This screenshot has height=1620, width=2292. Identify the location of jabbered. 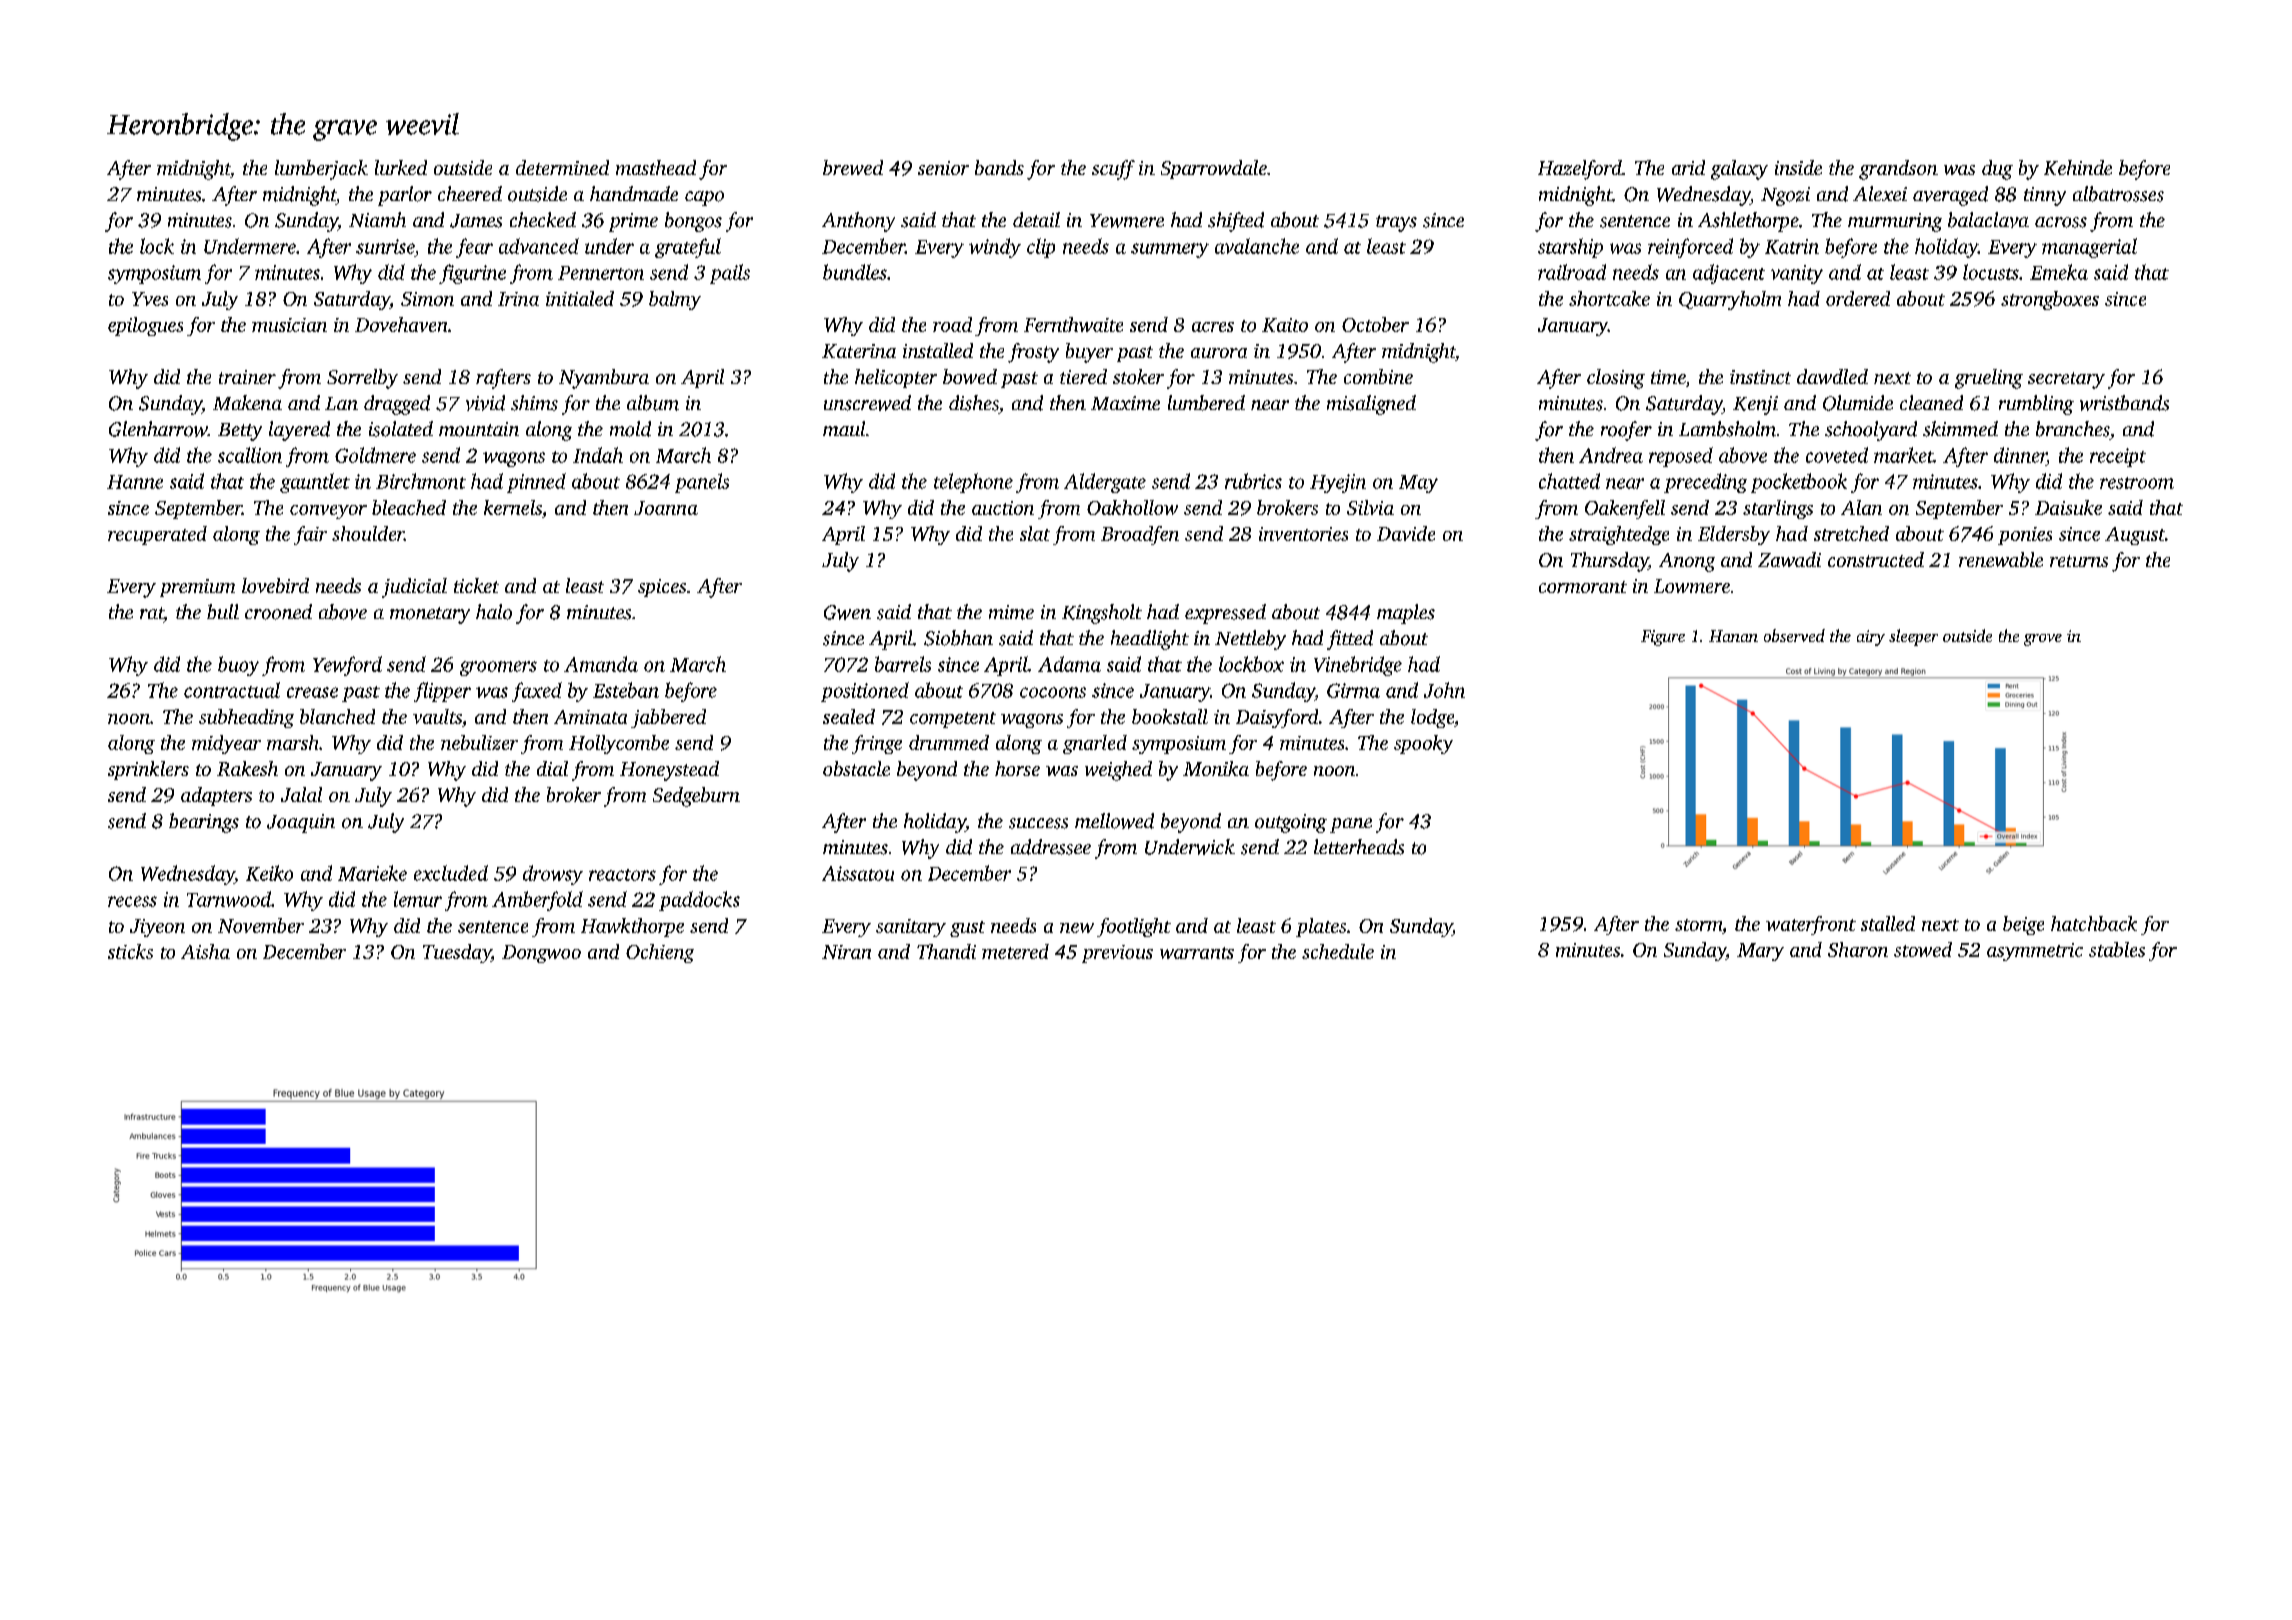
(668, 718).
